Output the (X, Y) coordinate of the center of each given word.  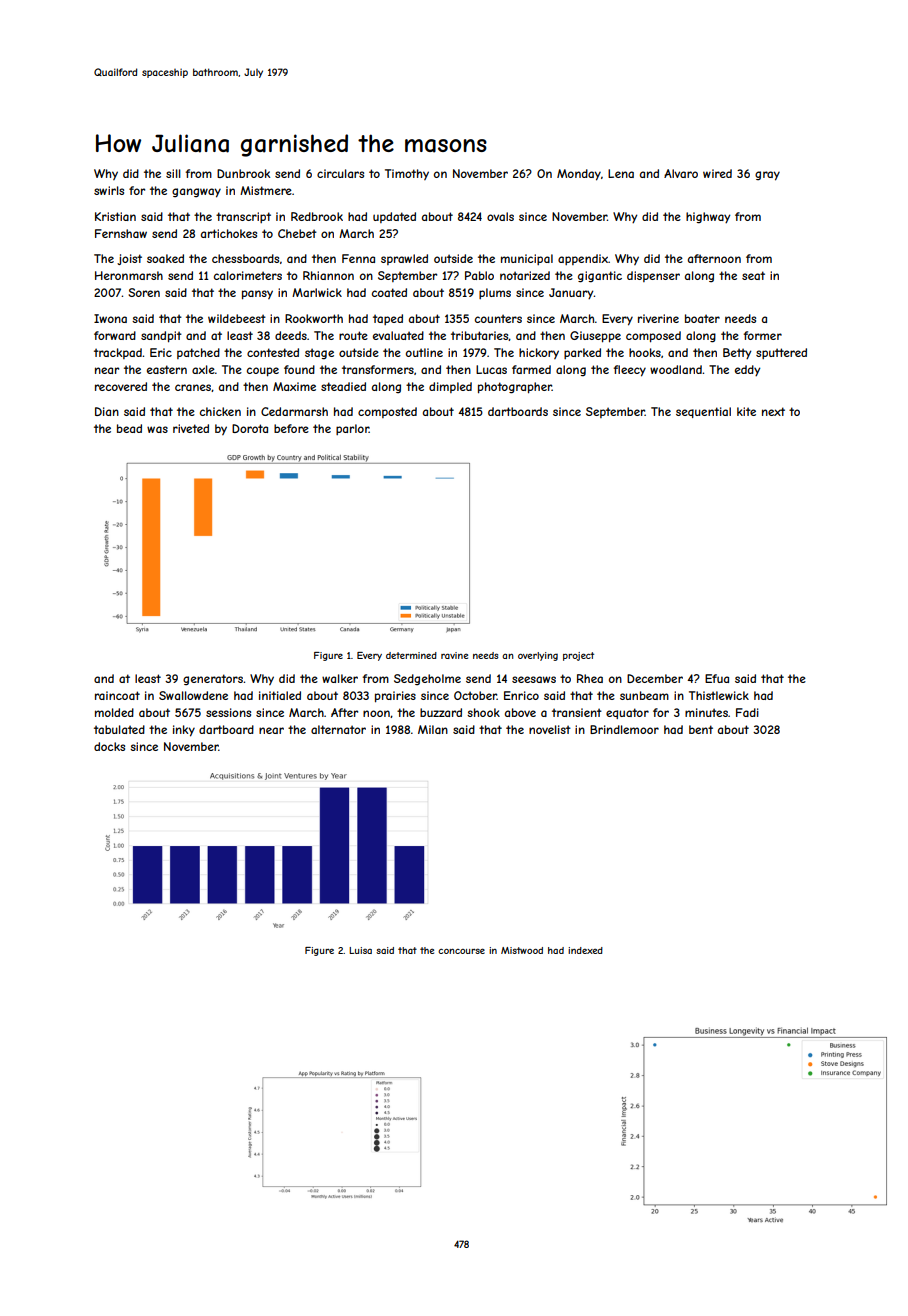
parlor (352, 429)
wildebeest (237, 318)
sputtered (781, 353)
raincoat (117, 695)
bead (129, 428)
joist (129, 259)
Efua (717, 678)
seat (753, 275)
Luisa (360, 950)
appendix (583, 259)
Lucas (491, 369)
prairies (395, 697)
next (773, 411)
